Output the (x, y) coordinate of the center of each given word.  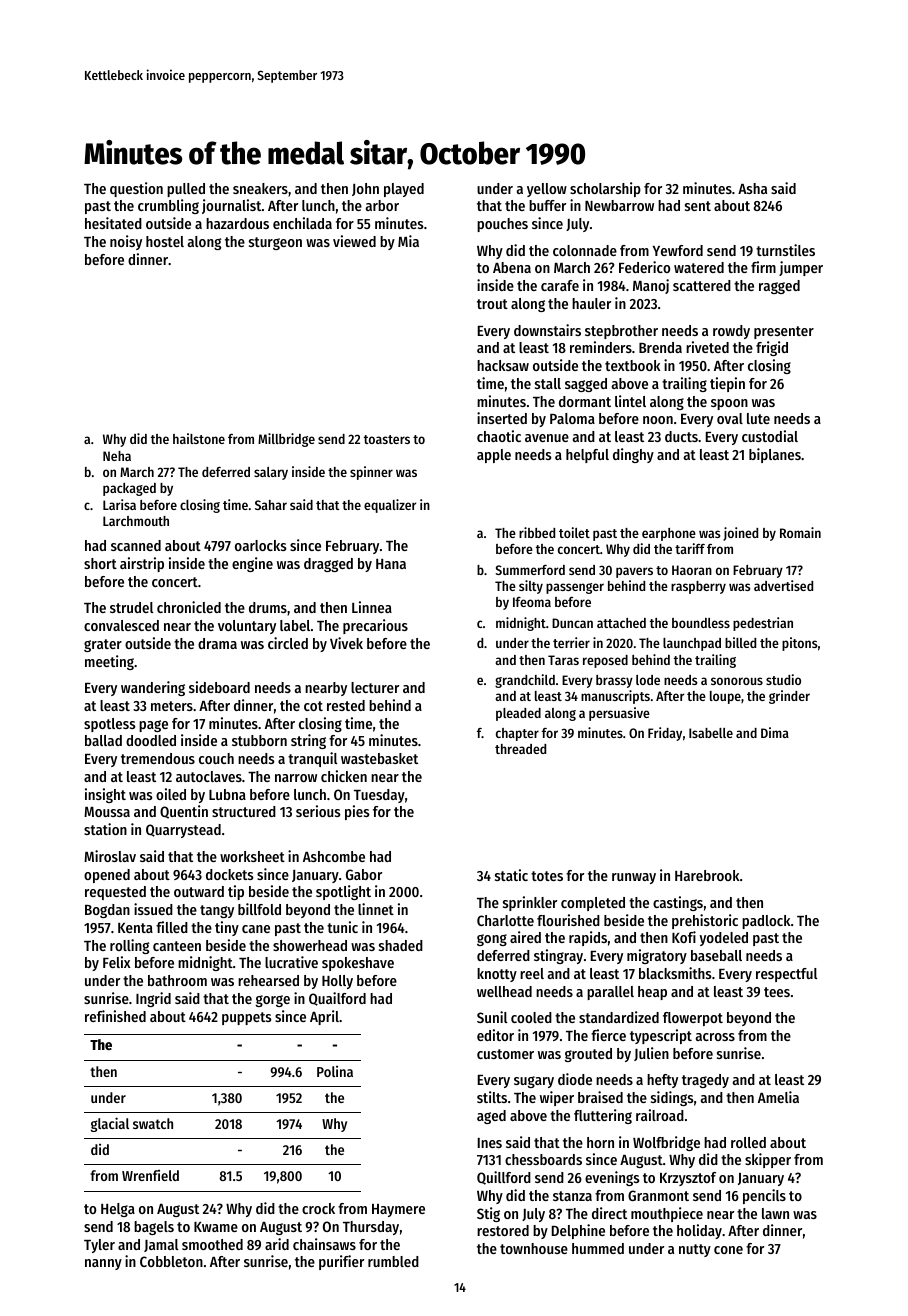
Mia (408, 241)
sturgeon (275, 243)
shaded (401, 945)
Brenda (660, 347)
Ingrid (153, 999)
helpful (587, 456)
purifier (341, 1262)
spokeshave (358, 964)
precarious (375, 626)
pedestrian (763, 624)
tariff (690, 548)
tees (777, 992)
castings (678, 903)
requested (115, 893)
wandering (153, 688)
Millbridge (286, 440)
